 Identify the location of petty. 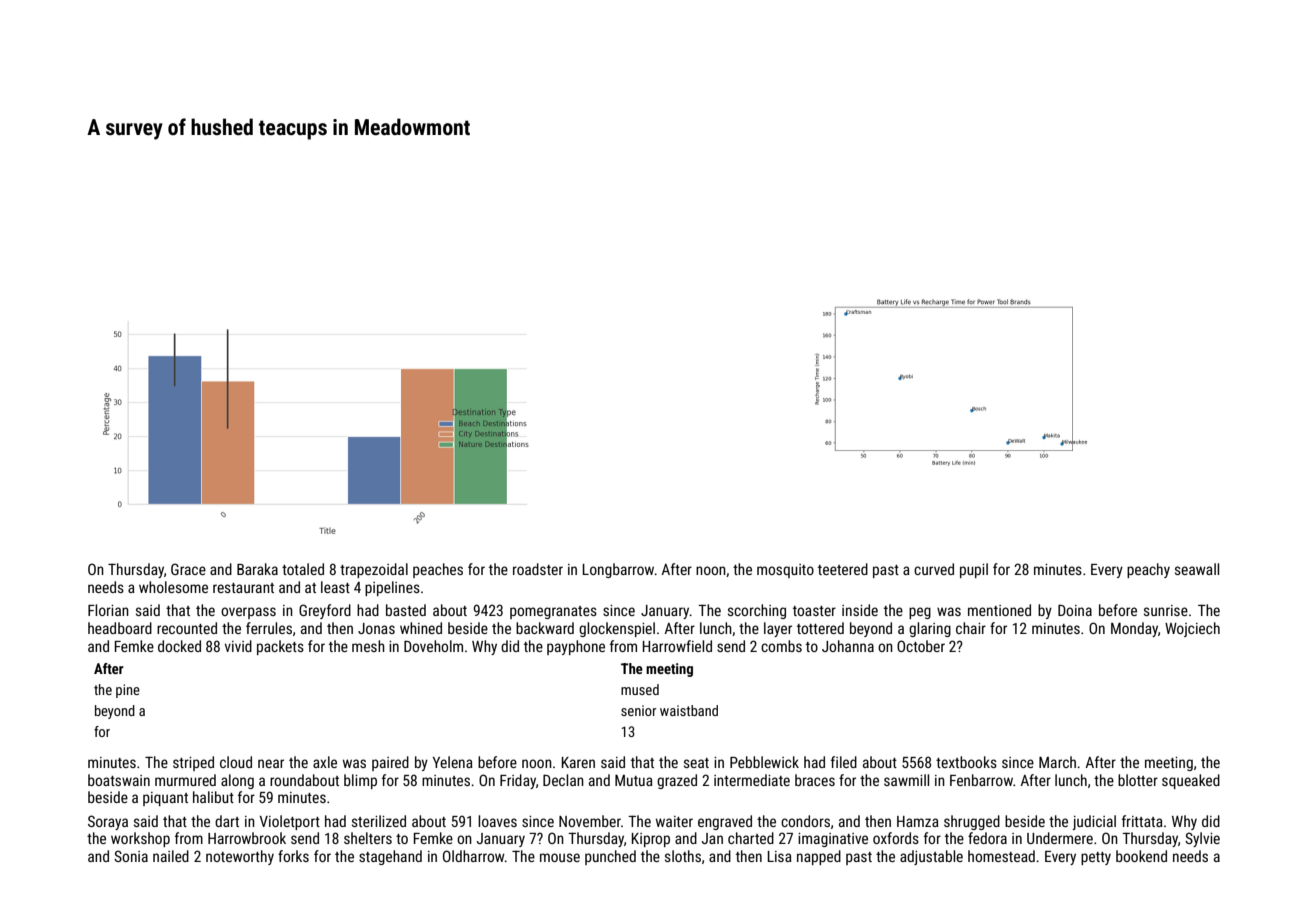
(1096, 858).
